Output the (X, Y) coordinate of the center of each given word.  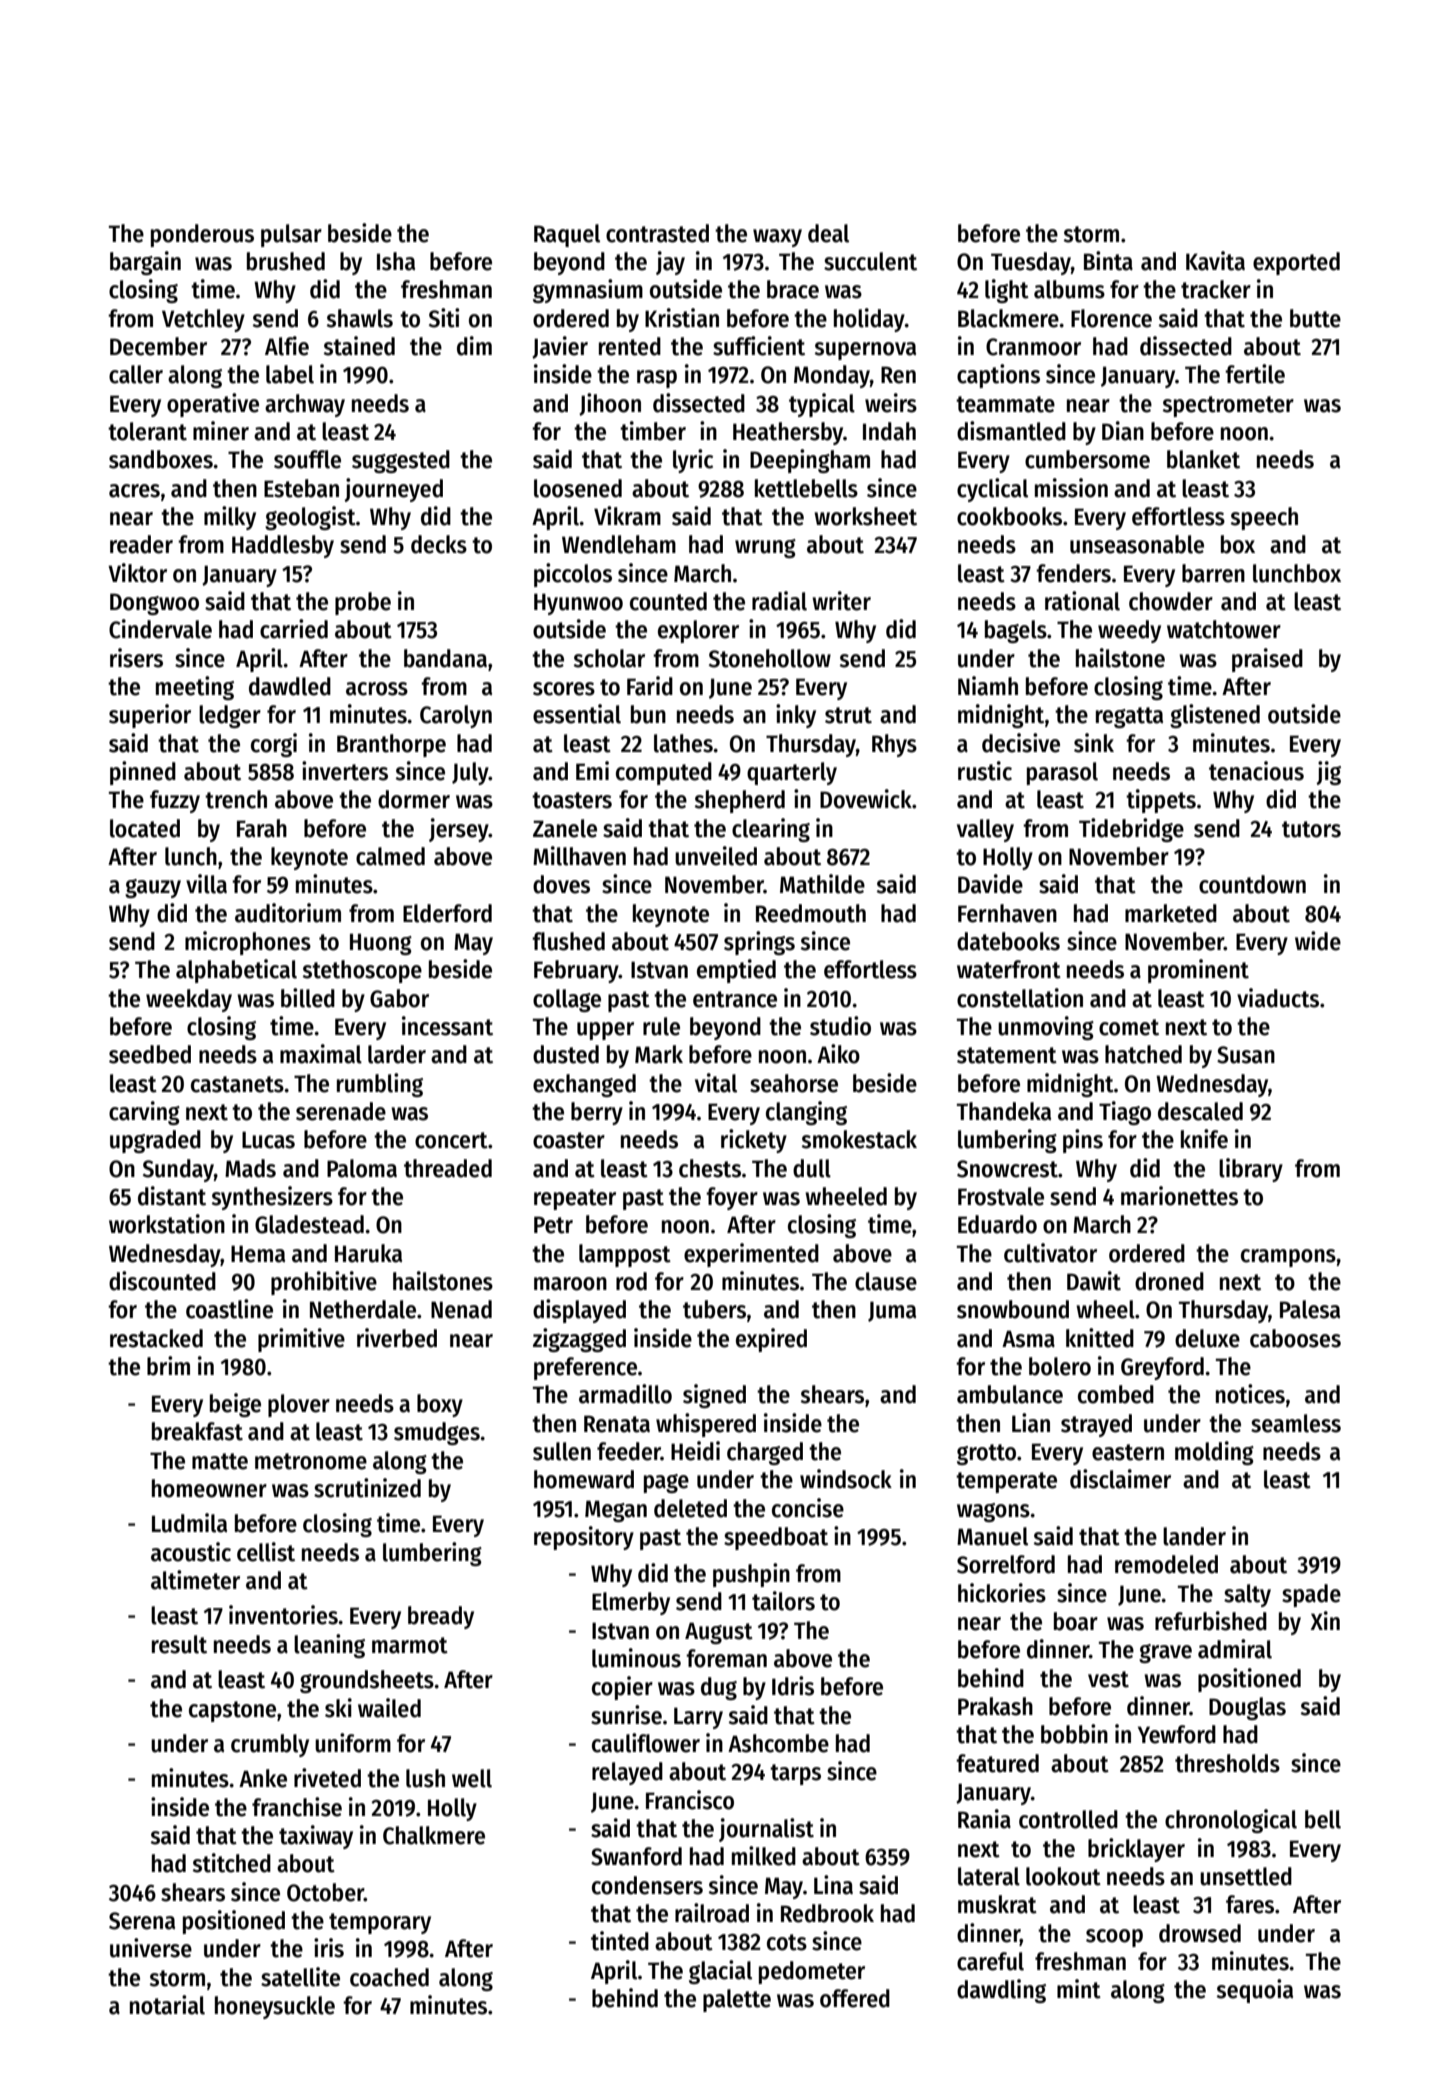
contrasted (657, 233)
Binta (1108, 261)
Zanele (565, 828)
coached (389, 1977)
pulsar (291, 235)
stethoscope (362, 971)
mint (1079, 1989)
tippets (1161, 801)
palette (737, 2000)
